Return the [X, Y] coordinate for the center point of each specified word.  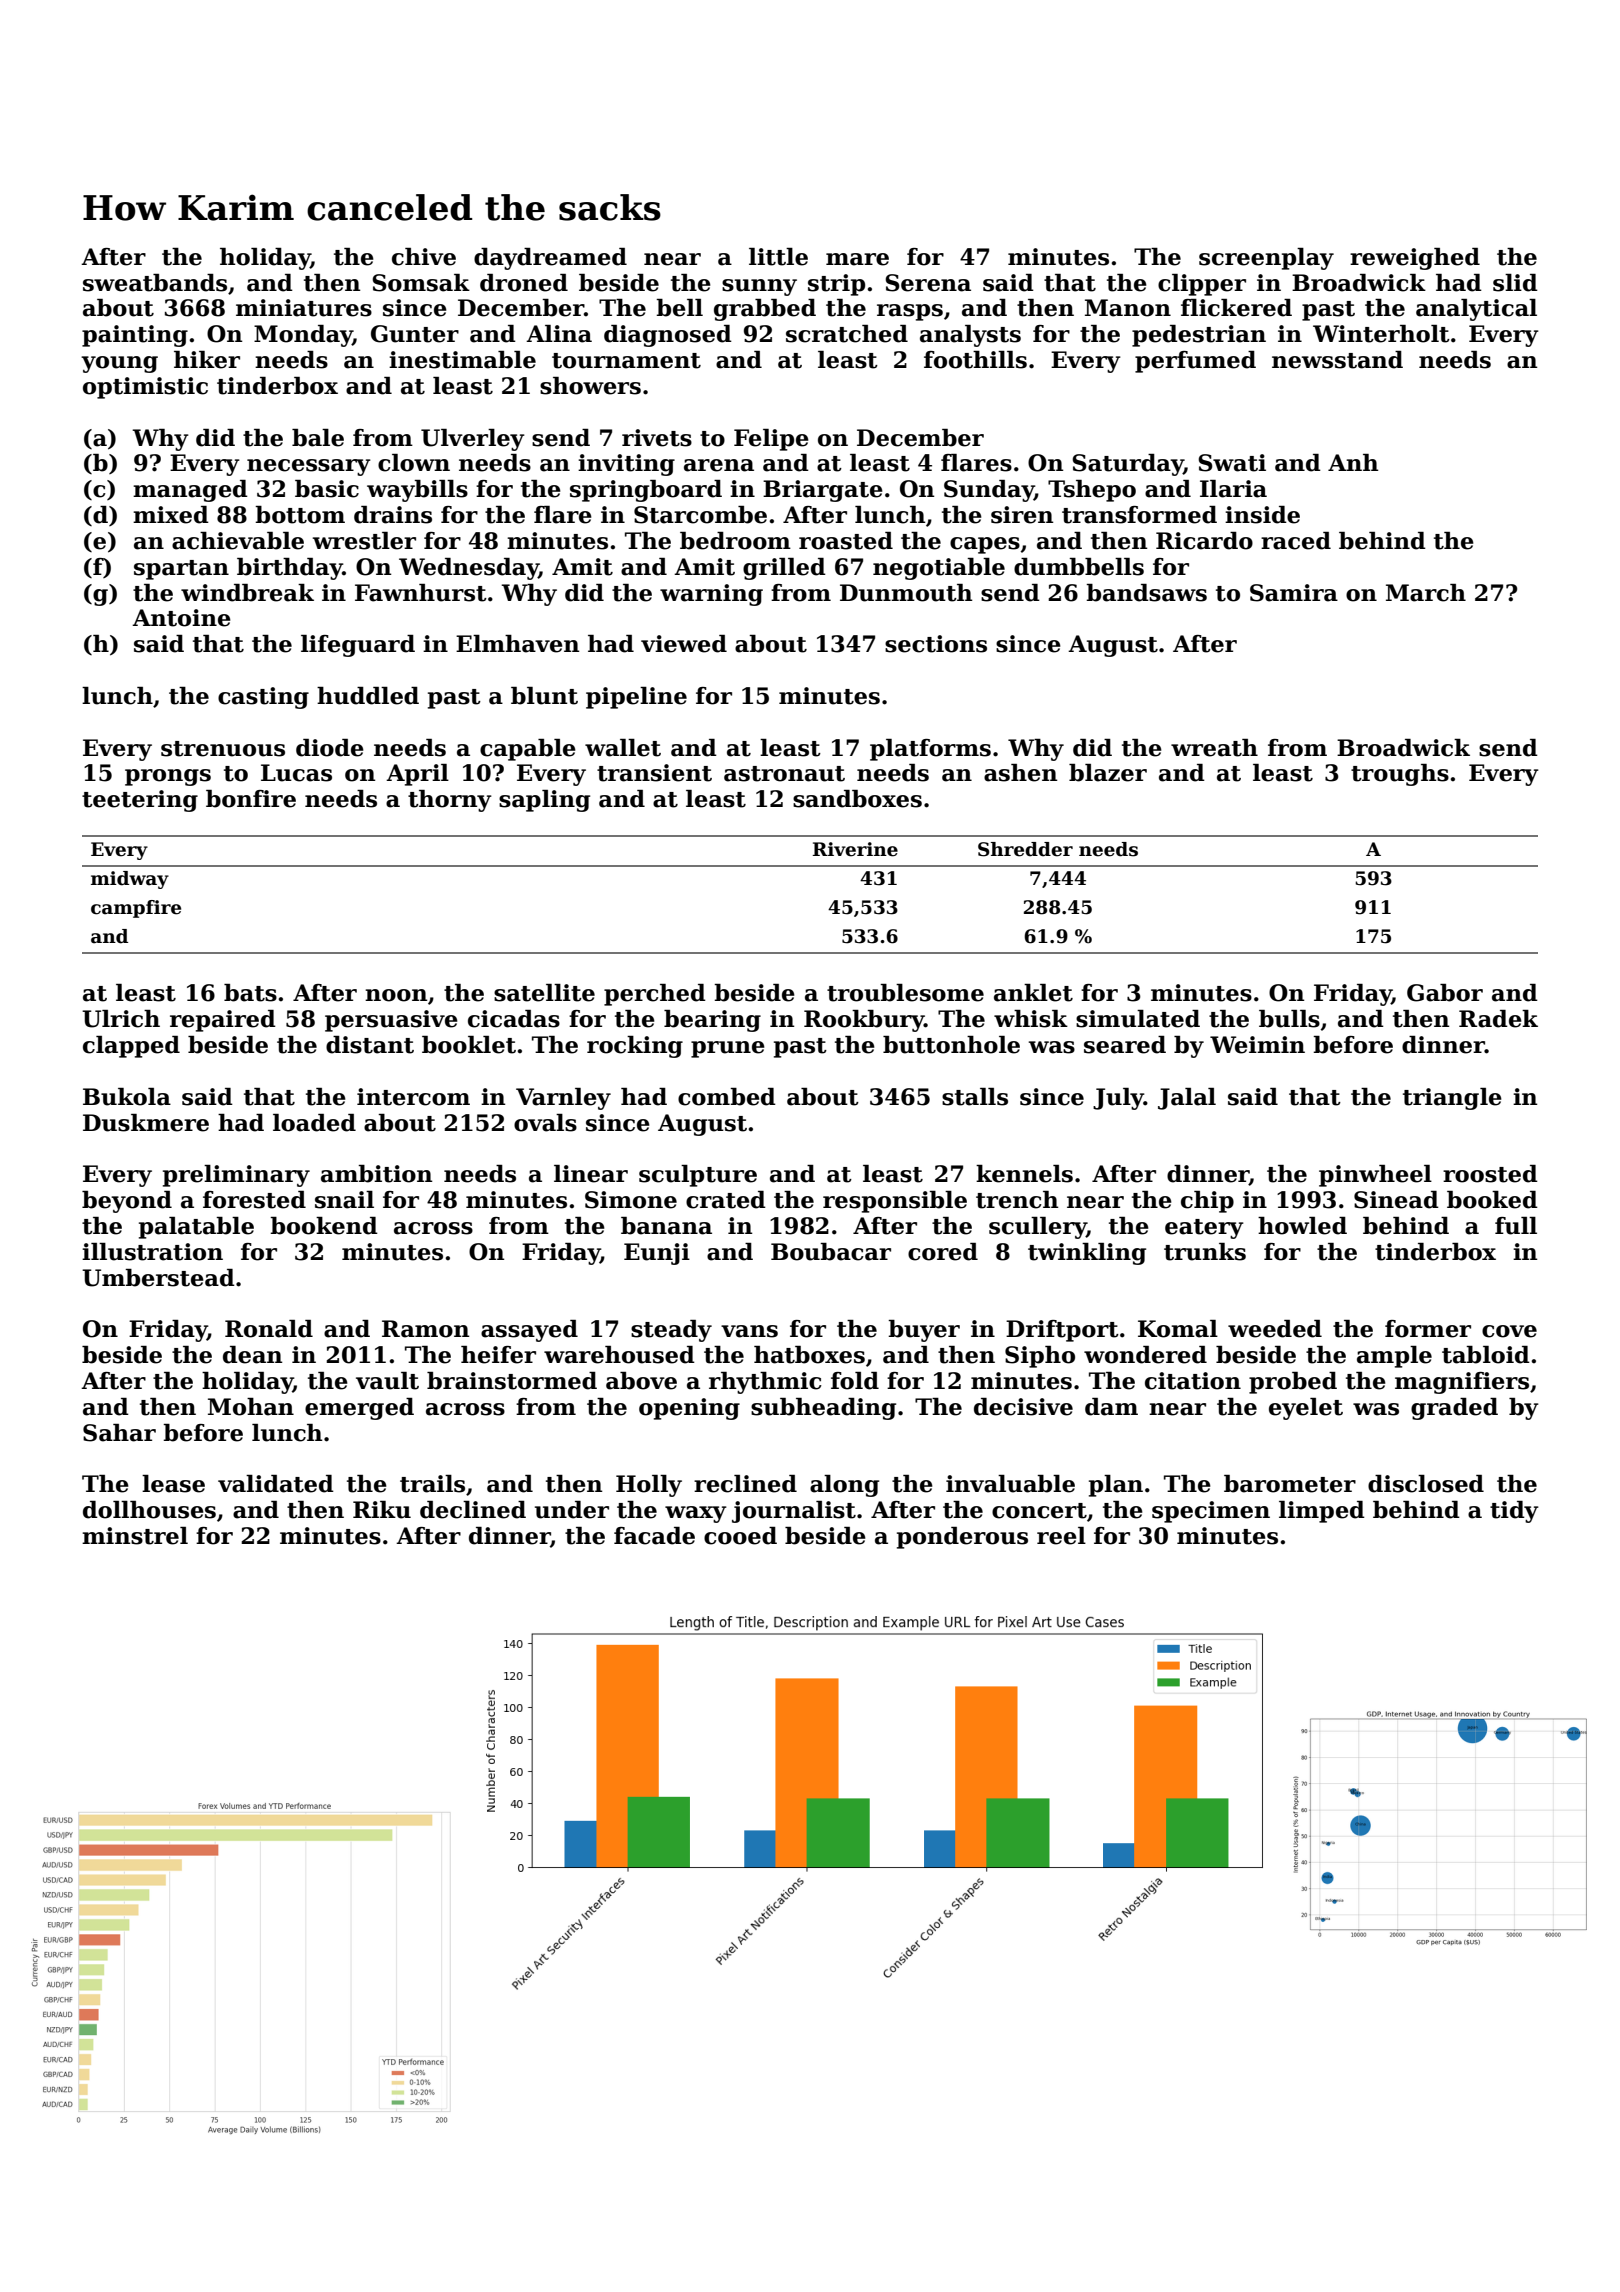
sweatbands [155, 283]
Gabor [1445, 993]
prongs [168, 777]
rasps [910, 312]
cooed [740, 1536]
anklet [1033, 993]
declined [473, 1510]
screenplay [1266, 259]
